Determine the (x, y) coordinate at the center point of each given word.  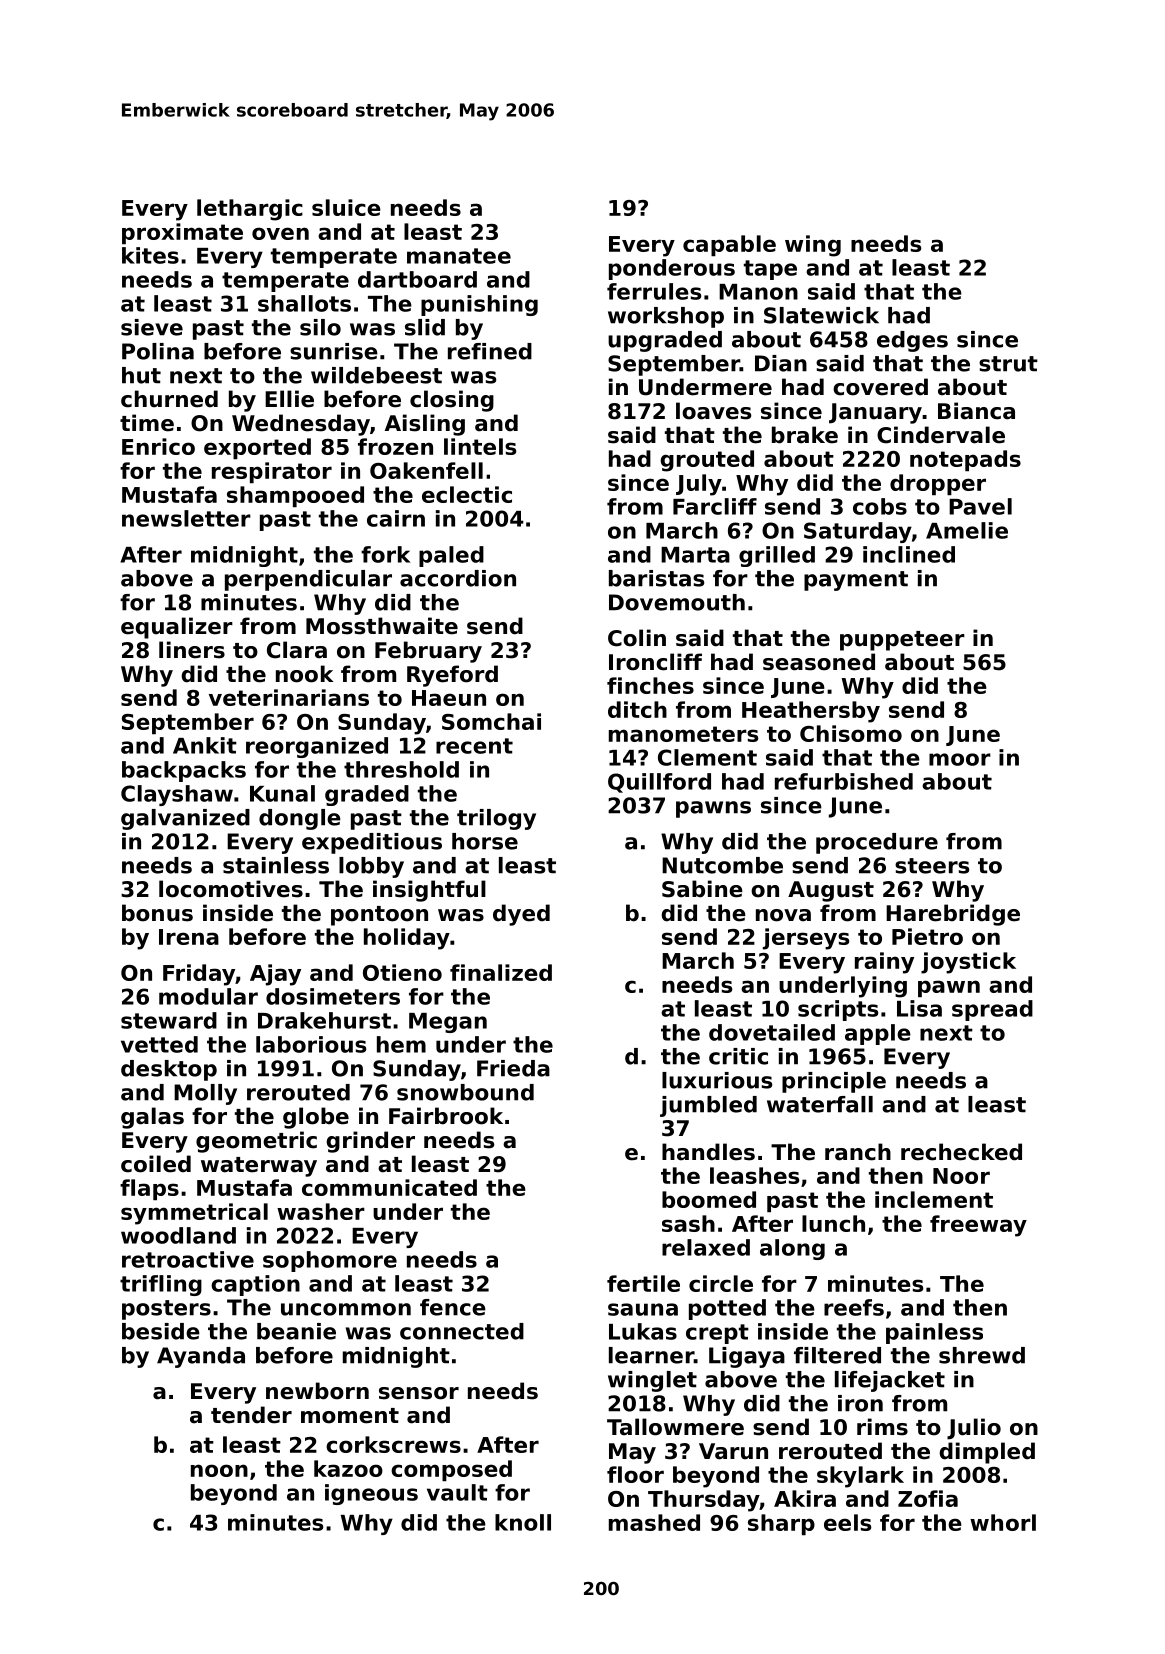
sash (688, 1223)
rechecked (961, 1152)
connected (462, 1331)
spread (992, 1010)
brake (805, 435)
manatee (459, 256)
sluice (346, 207)
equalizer (177, 628)
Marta (695, 555)
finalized (501, 972)
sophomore (330, 1261)
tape (770, 270)
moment (350, 1416)
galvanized (185, 819)
